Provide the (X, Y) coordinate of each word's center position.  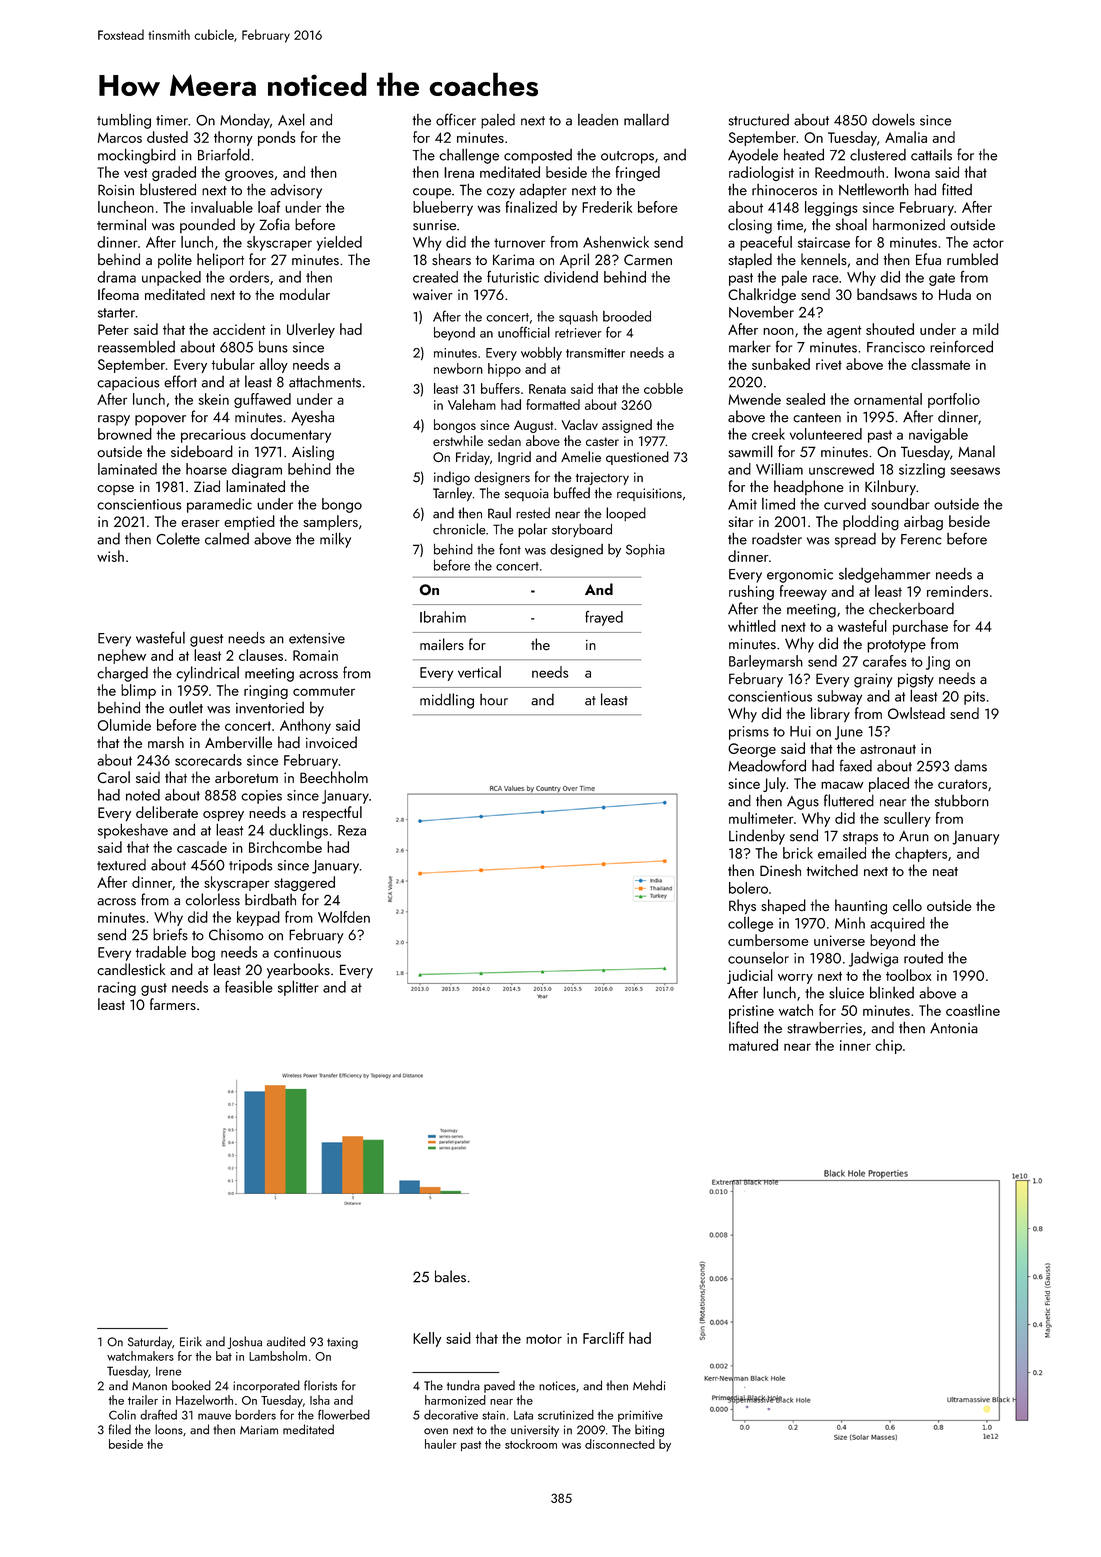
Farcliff (603, 1338)
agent (844, 332)
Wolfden (344, 917)
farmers (173, 1004)
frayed (604, 618)
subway (839, 697)
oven (436, 1431)
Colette (178, 539)
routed (923, 958)
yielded (339, 243)
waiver (433, 294)
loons (169, 1429)
